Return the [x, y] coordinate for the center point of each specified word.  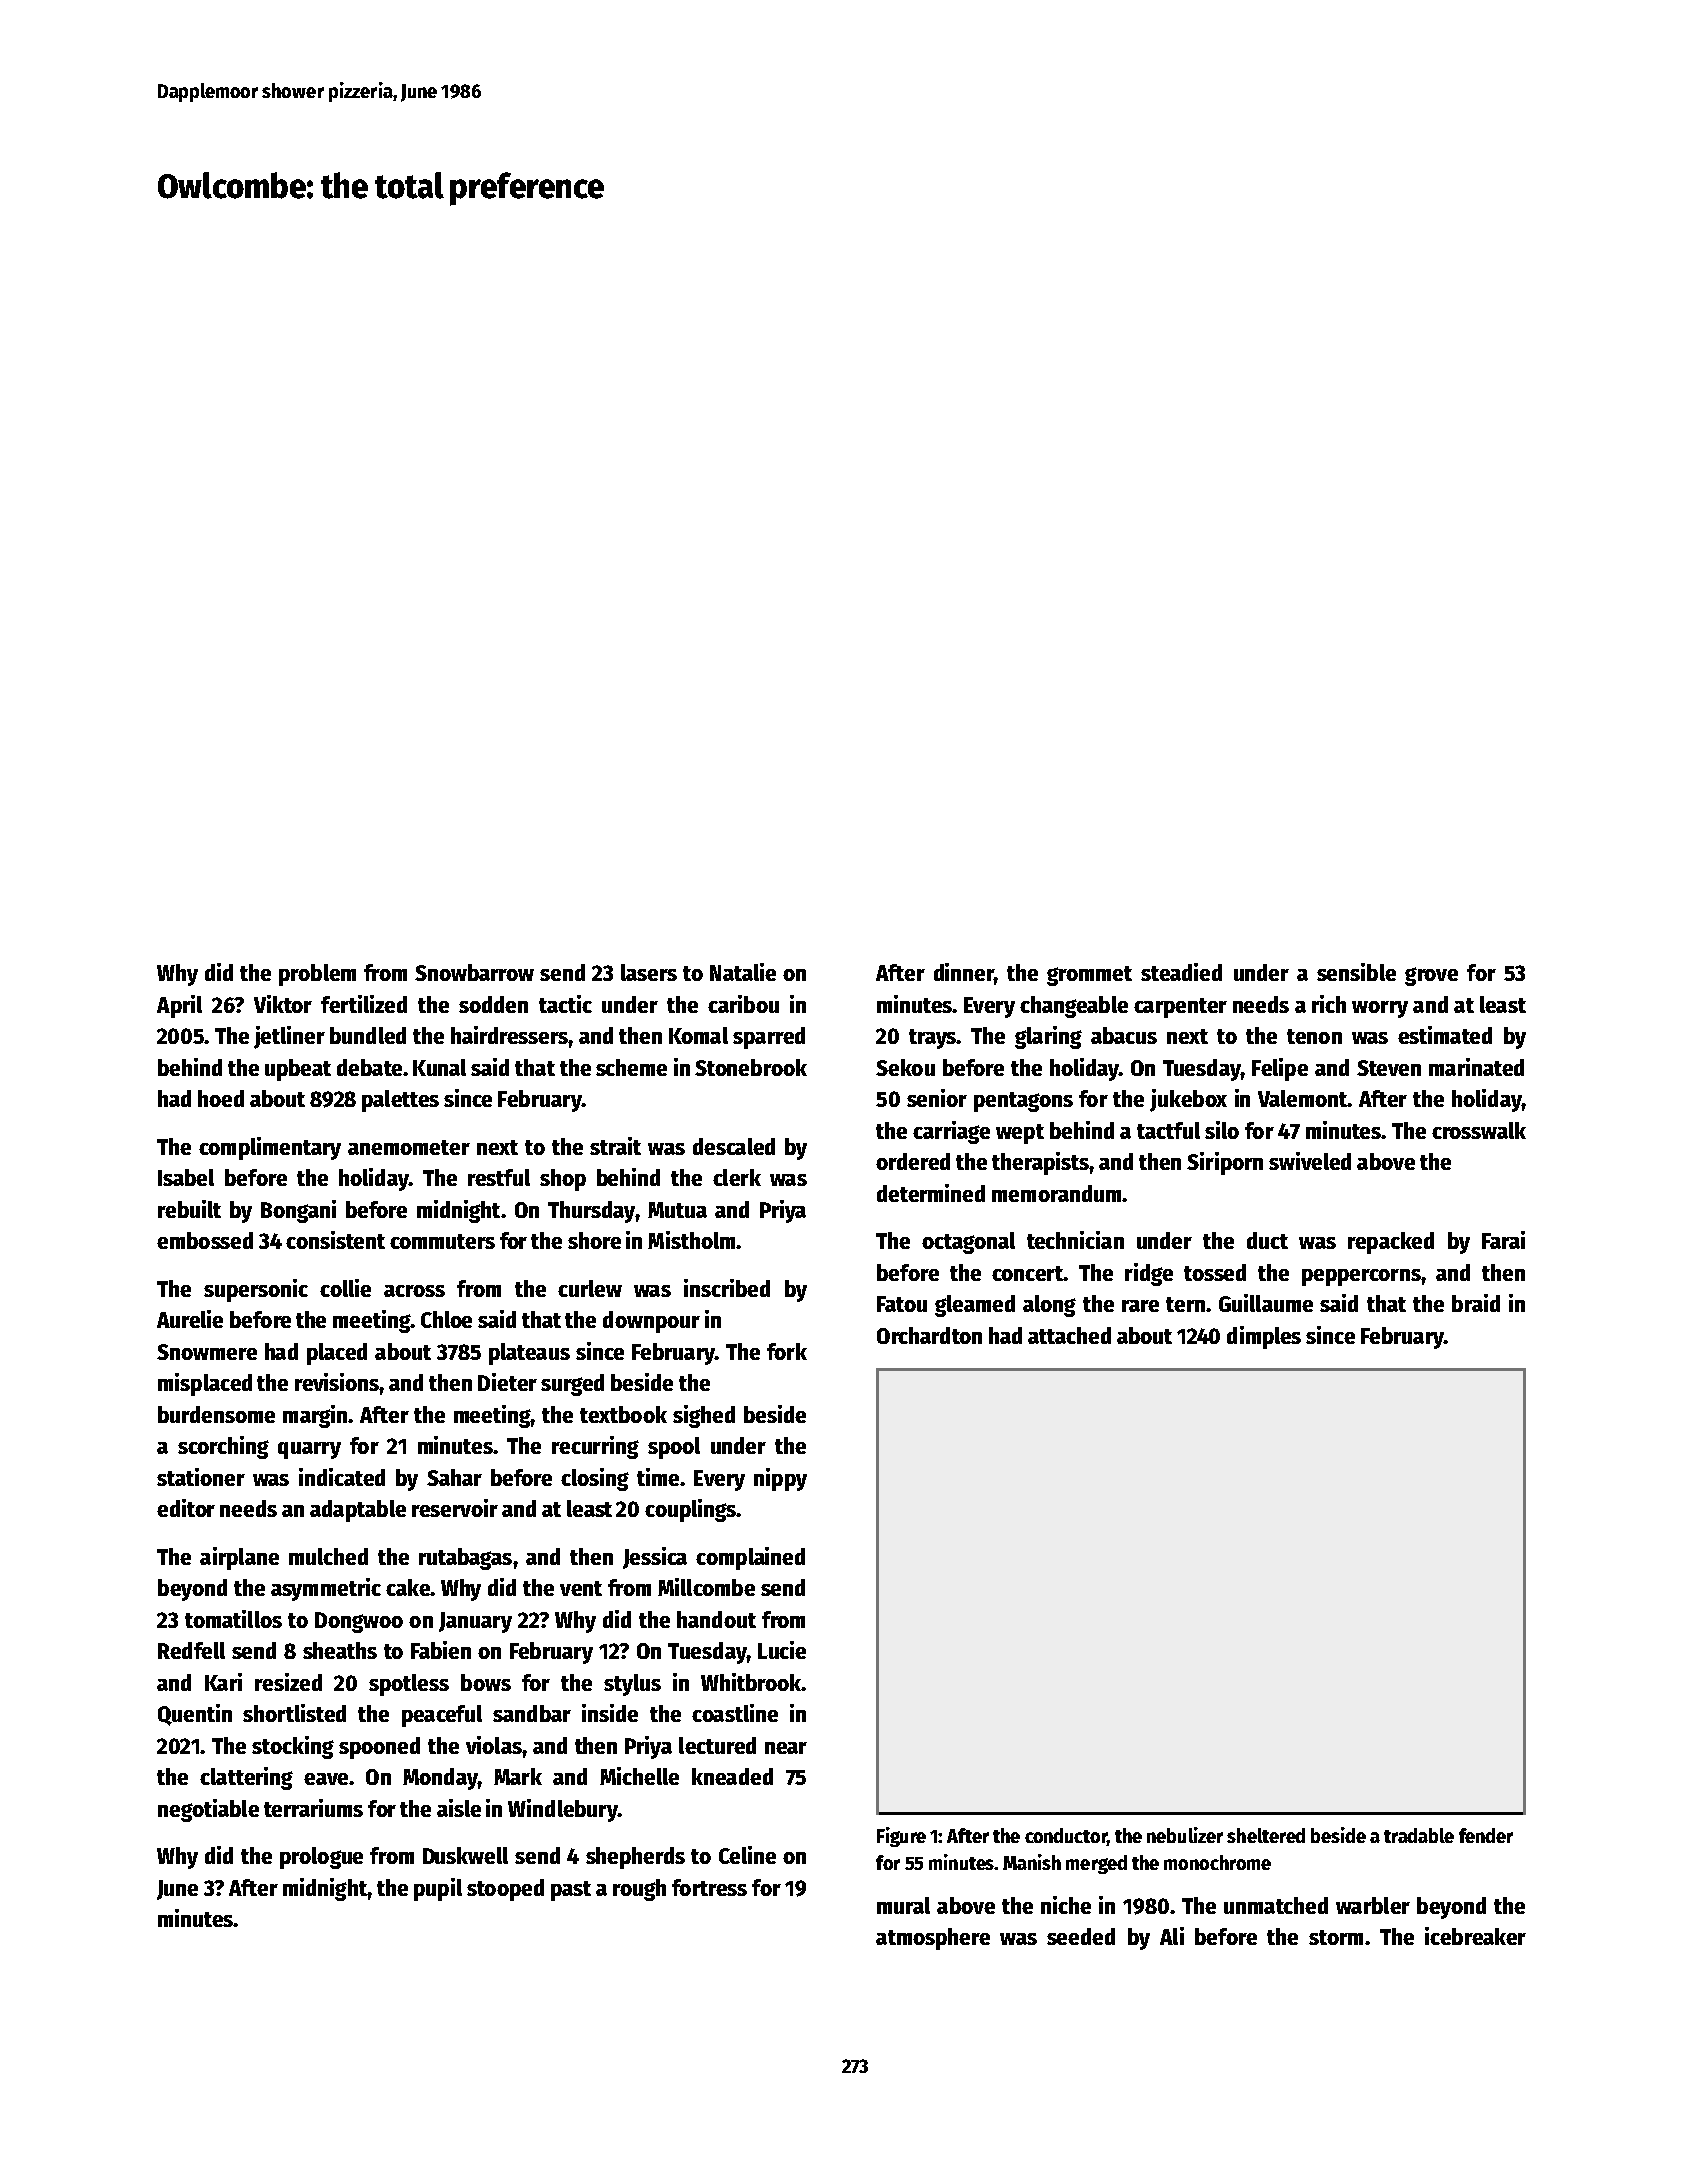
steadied [1181, 972]
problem [317, 975]
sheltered [1266, 1835]
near [786, 1748]
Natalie [743, 972]
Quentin [195, 1715]
